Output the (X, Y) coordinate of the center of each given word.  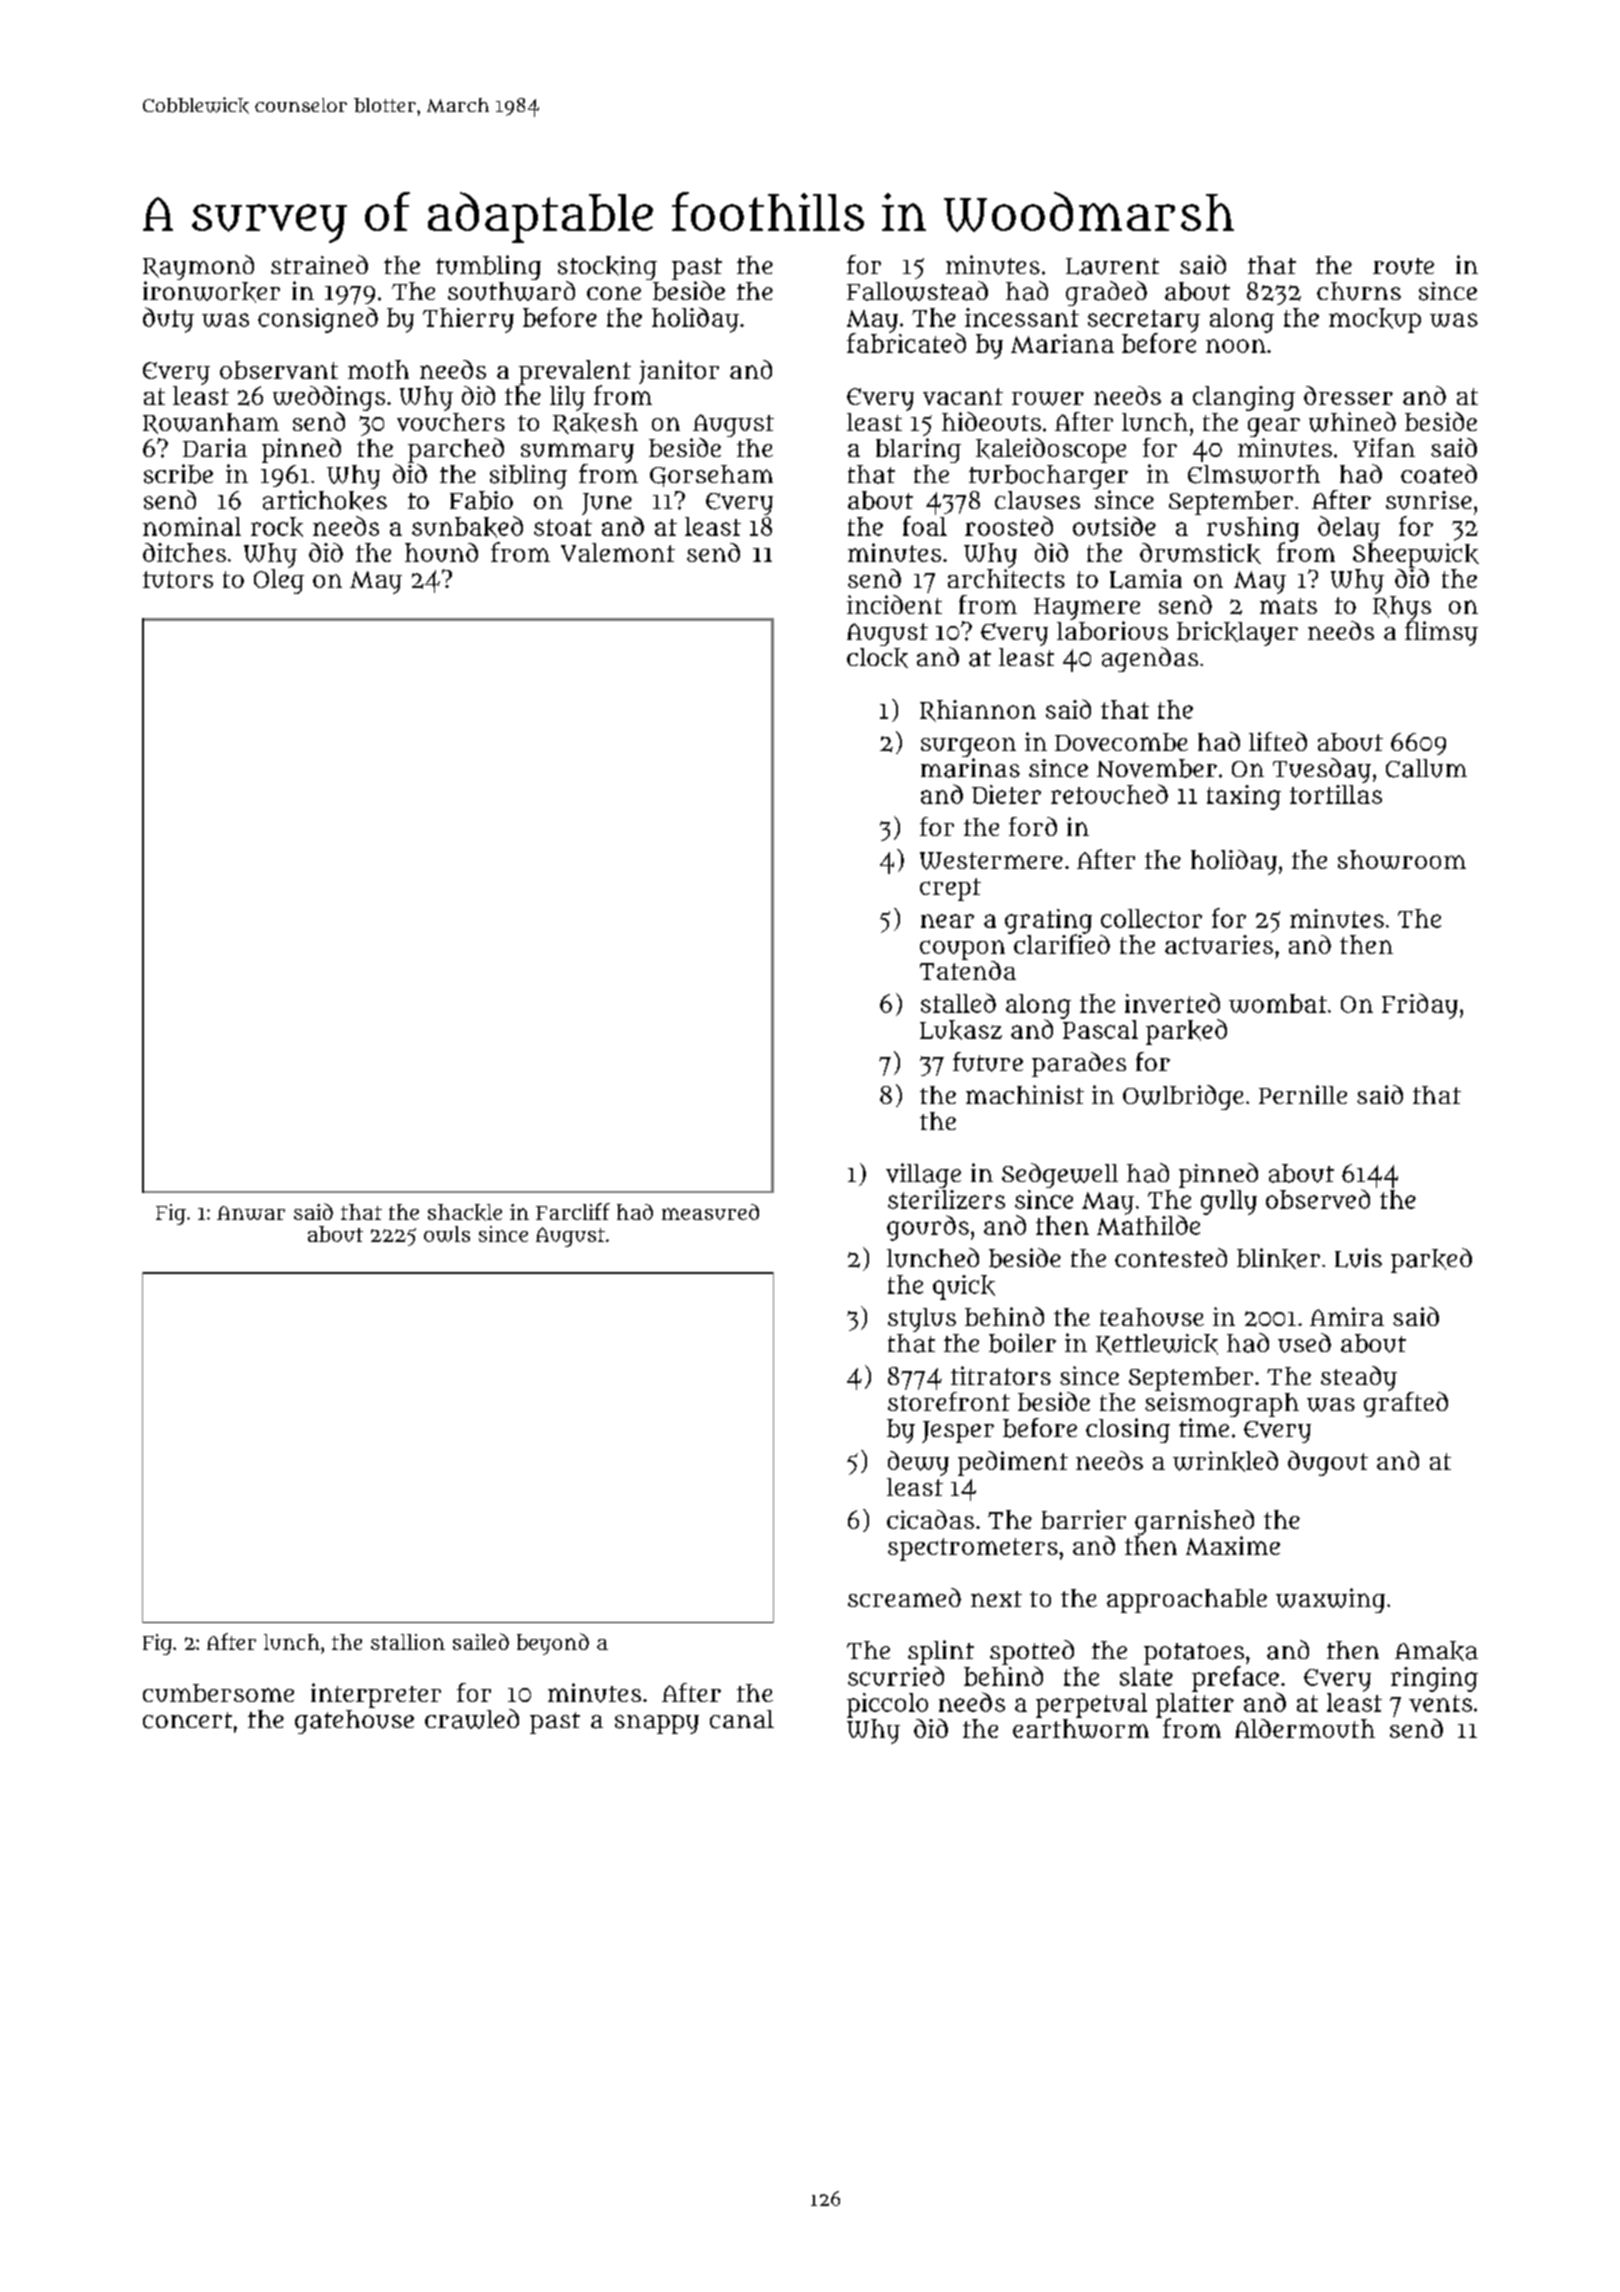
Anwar (251, 1213)
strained (319, 265)
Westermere (991, 861)
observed (1318, 1199)
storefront (949, 1401)
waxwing (1330, 1600)
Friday (1420, 1006)
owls (447, 1234)
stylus (922, 1320)
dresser (1348, 395)
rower (1048, 399)
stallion (408, 1642)
